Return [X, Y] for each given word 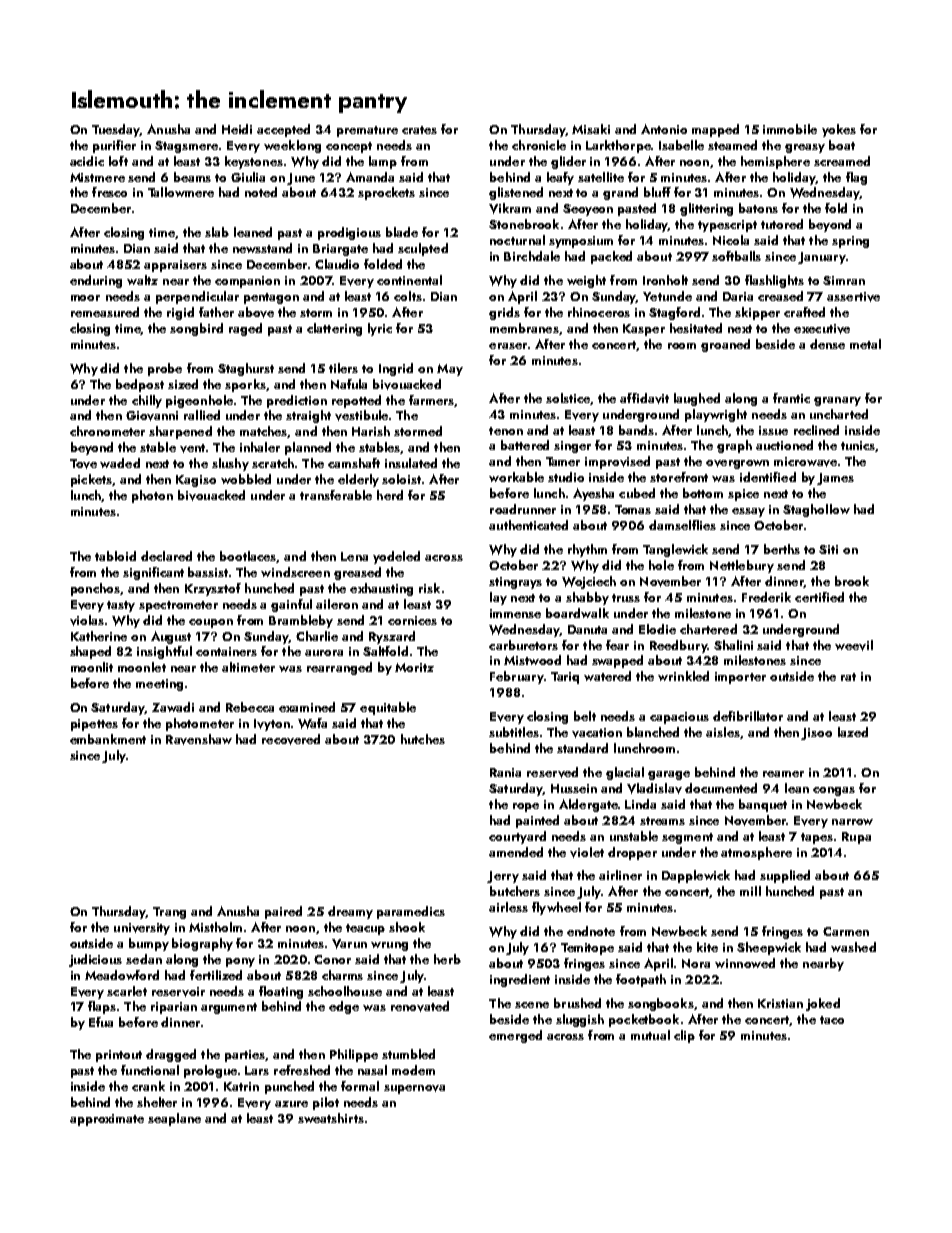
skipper [757, 313]
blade [402, 232]
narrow [852, 822]
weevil [854, 645]
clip [684, 1036]
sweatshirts [331, 1118]
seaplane [174, 1119]
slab [217, 232]
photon [152, 496]
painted [537, 821]
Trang [169, 913]
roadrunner [523, 509]
